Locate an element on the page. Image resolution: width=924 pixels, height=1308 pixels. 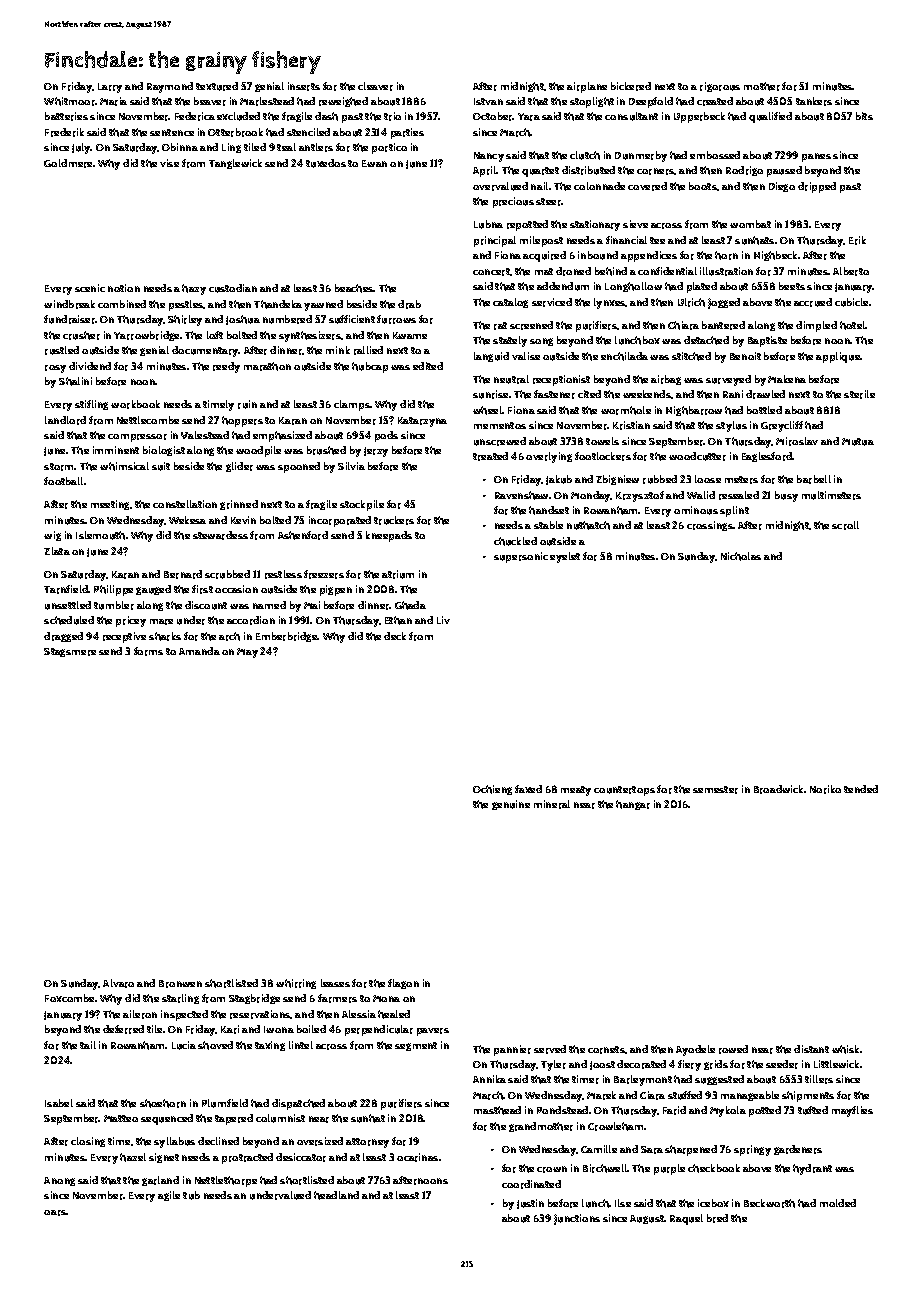
textured is located at coordinates (217, 86).
